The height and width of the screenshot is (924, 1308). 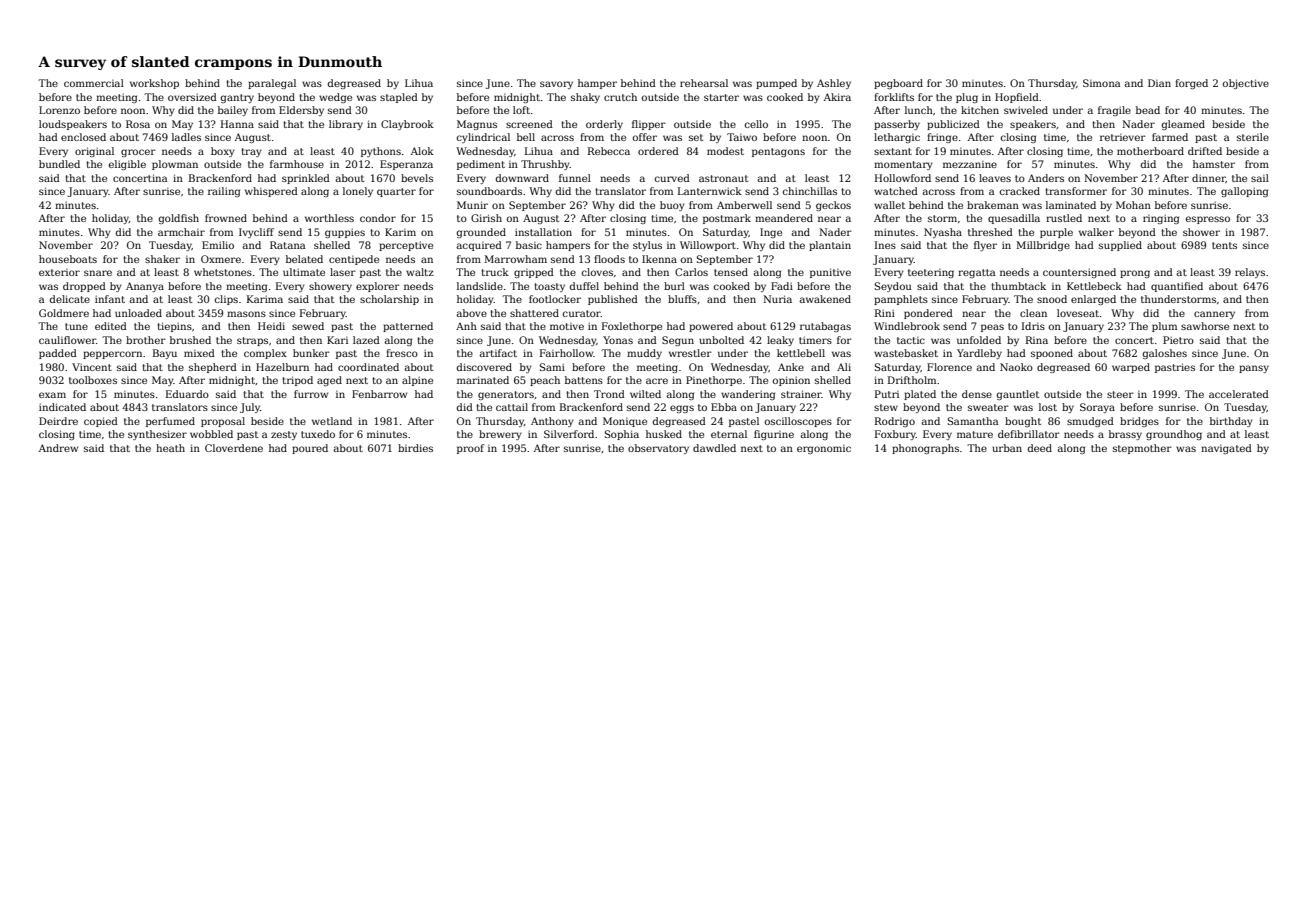 What do you see at coordinates (976, 273) in the screenshot?
I see `regatta` at bounding box center [976, 273].
